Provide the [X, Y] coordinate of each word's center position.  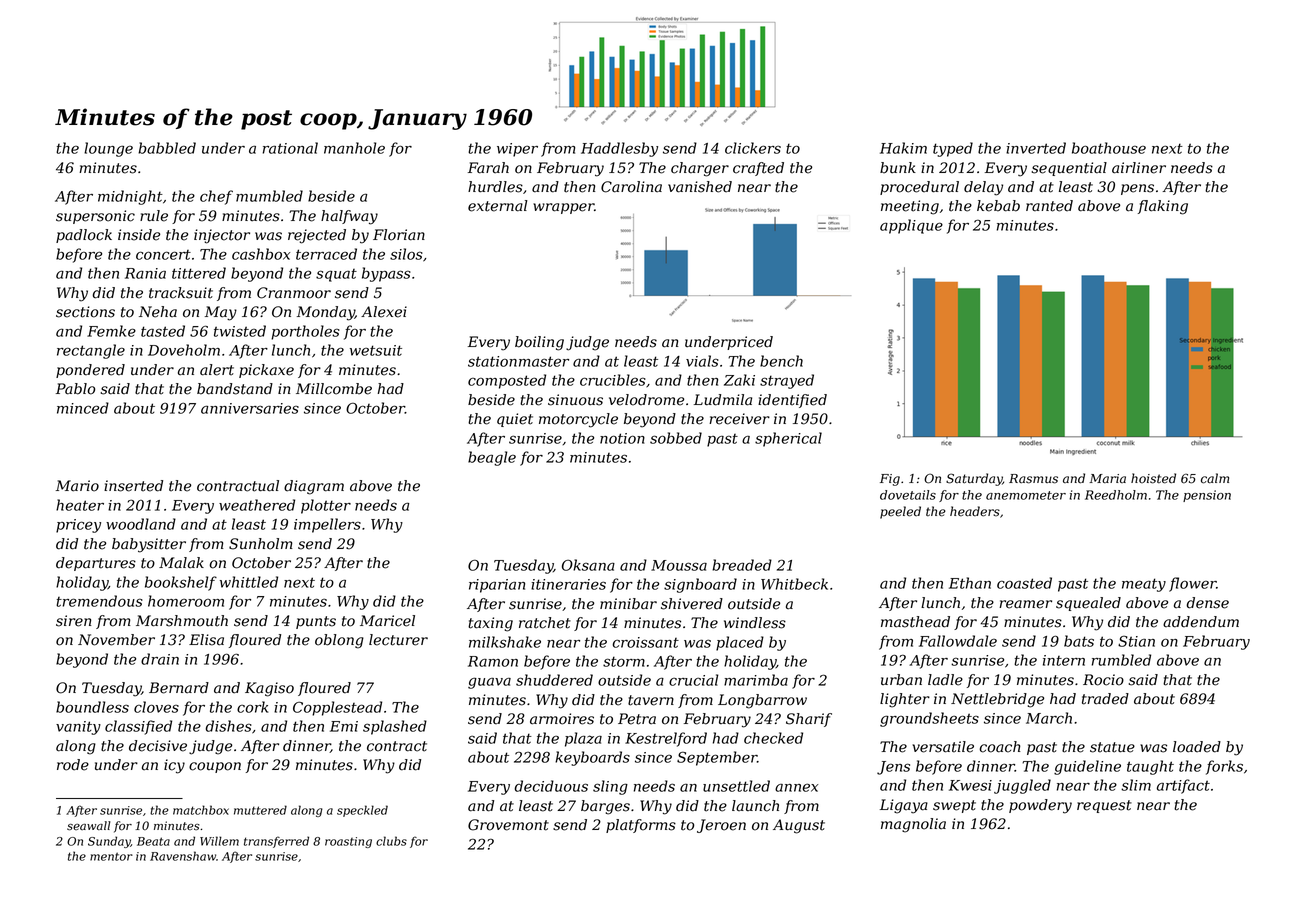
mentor [111, 856]
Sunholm [261, 544]
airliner [1139, 168]
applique [911, 226]
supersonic [95, 217]
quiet [515, 420]
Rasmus [1033, 479]
